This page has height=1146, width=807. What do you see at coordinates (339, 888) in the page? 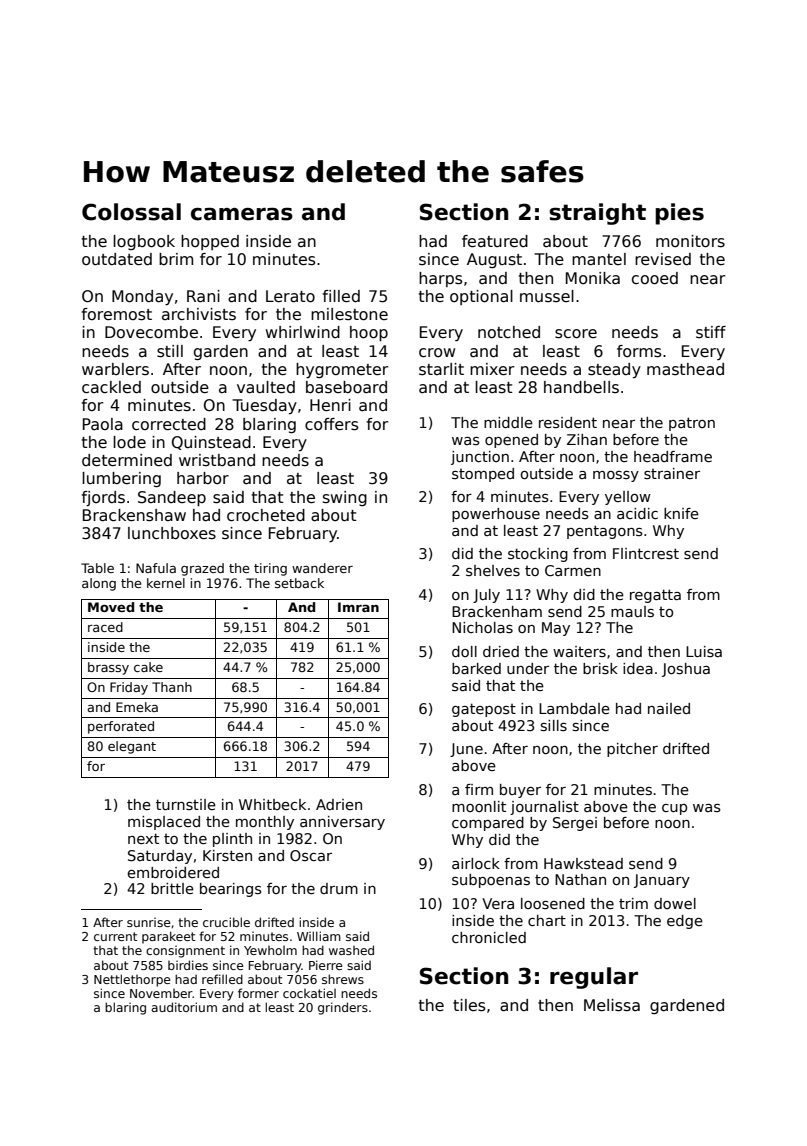
I see `drum` at bounding box center [339, 888].
